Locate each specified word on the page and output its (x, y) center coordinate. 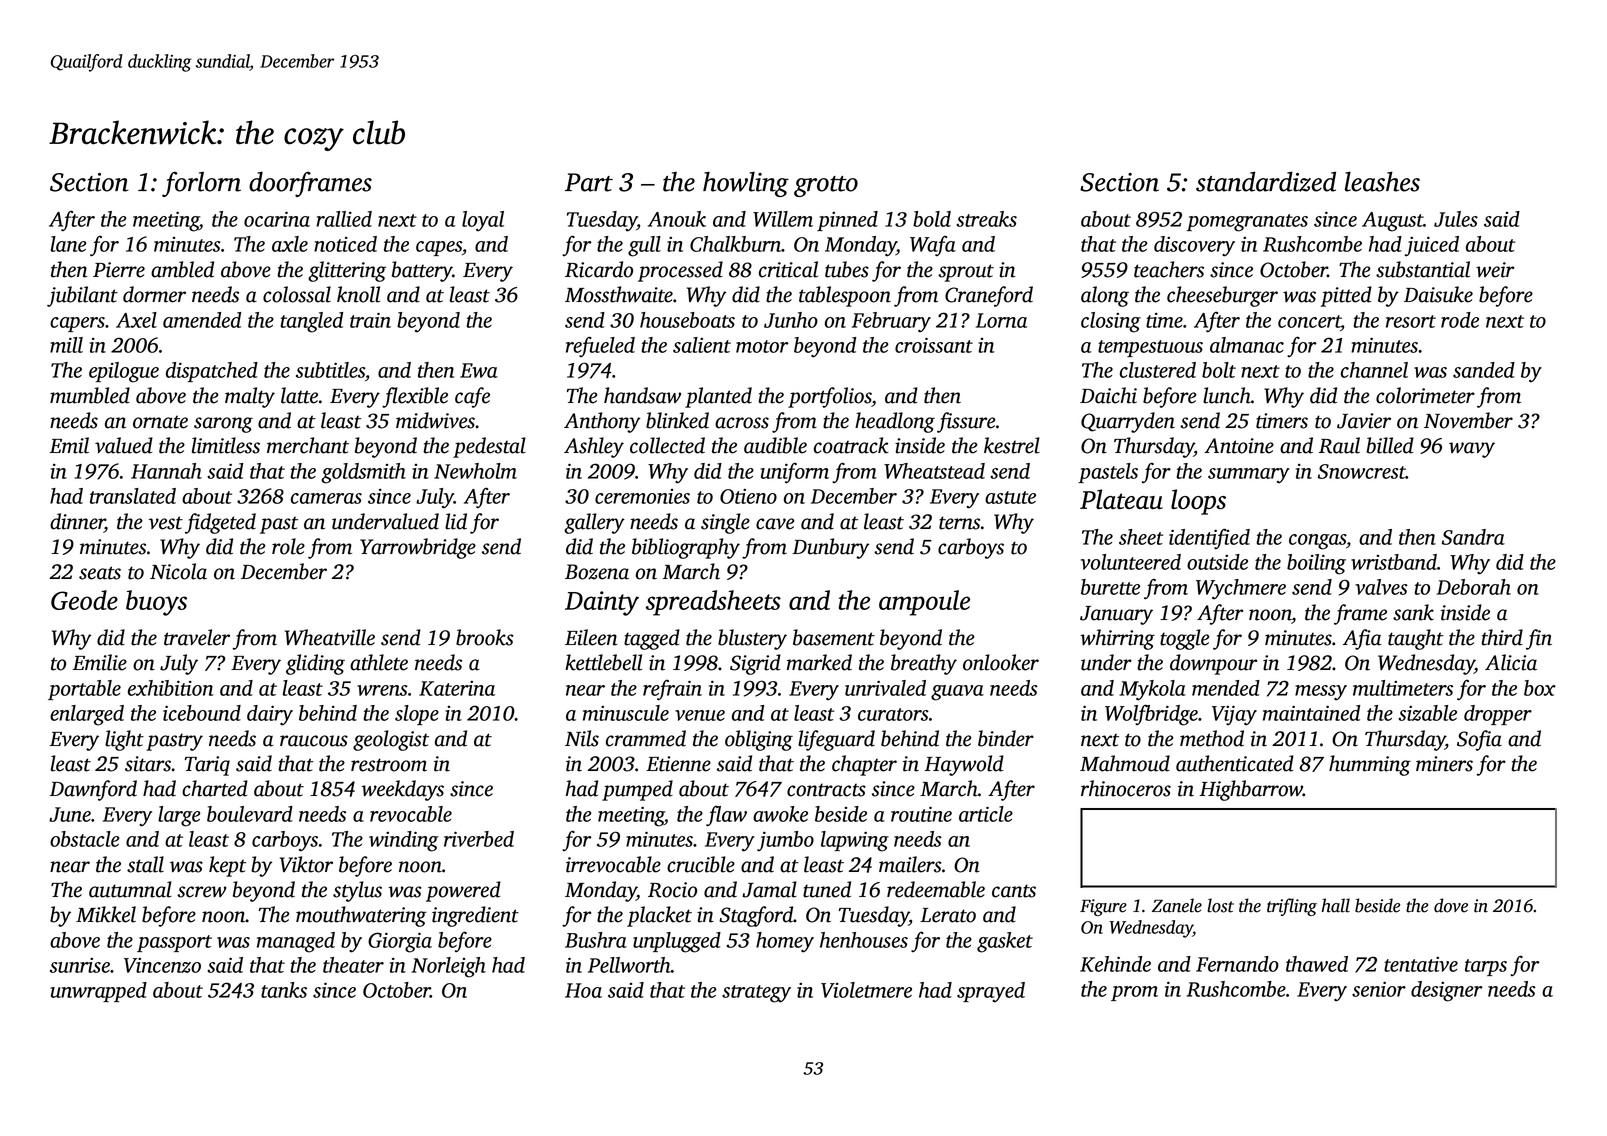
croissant (934, 345)
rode (1460, 320)
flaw (726, 816)
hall (1335, 905)
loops (1198, 502)
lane (69, 244)
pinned (847, 221)
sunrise (80, 965)
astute (1010, 497)
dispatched (212, 372)
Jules (1456, 219)
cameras (326, 498)
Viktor (306, 864)
